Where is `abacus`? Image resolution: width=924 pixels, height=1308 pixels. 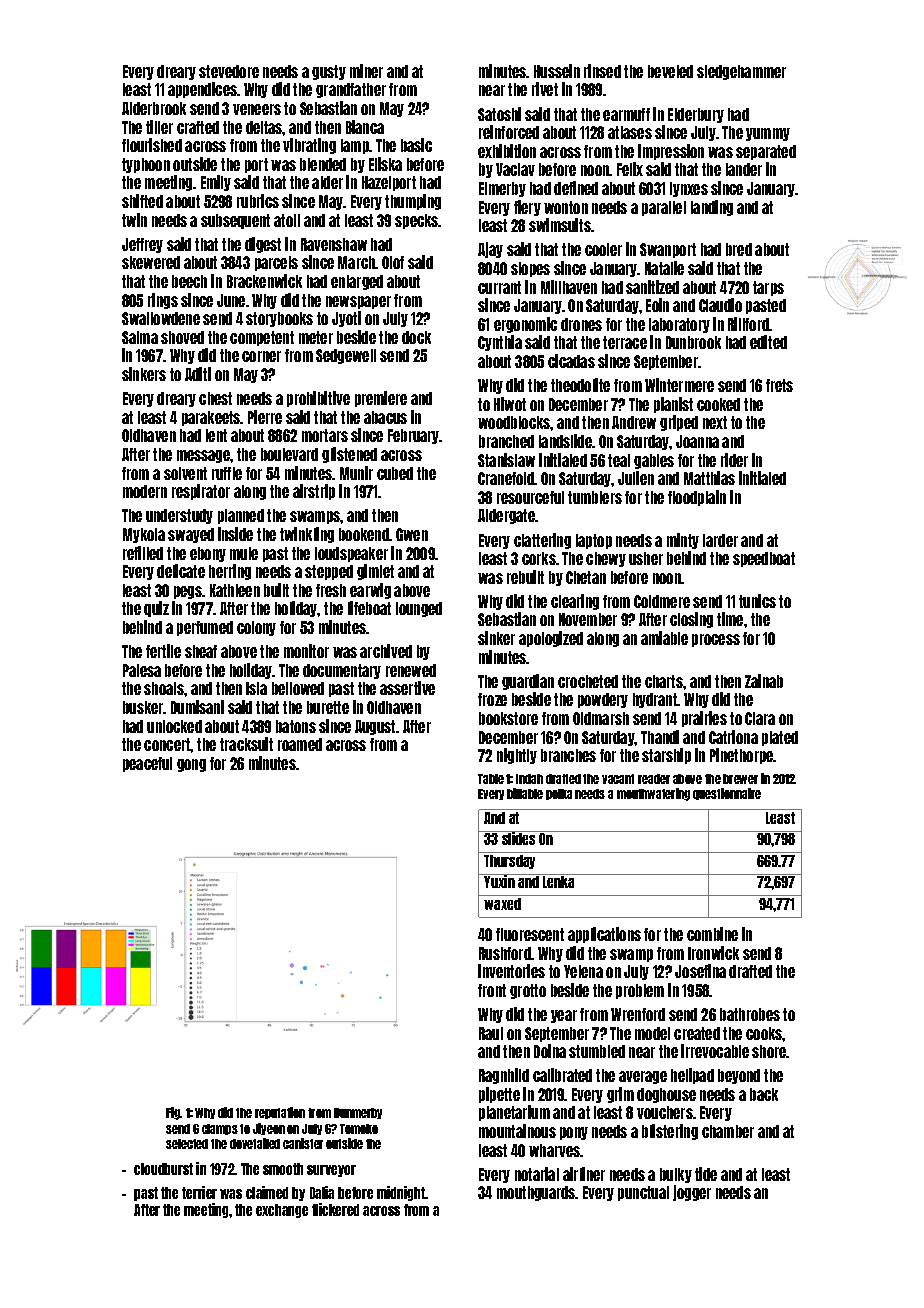 abacus is located at coordinates (385, 417).
